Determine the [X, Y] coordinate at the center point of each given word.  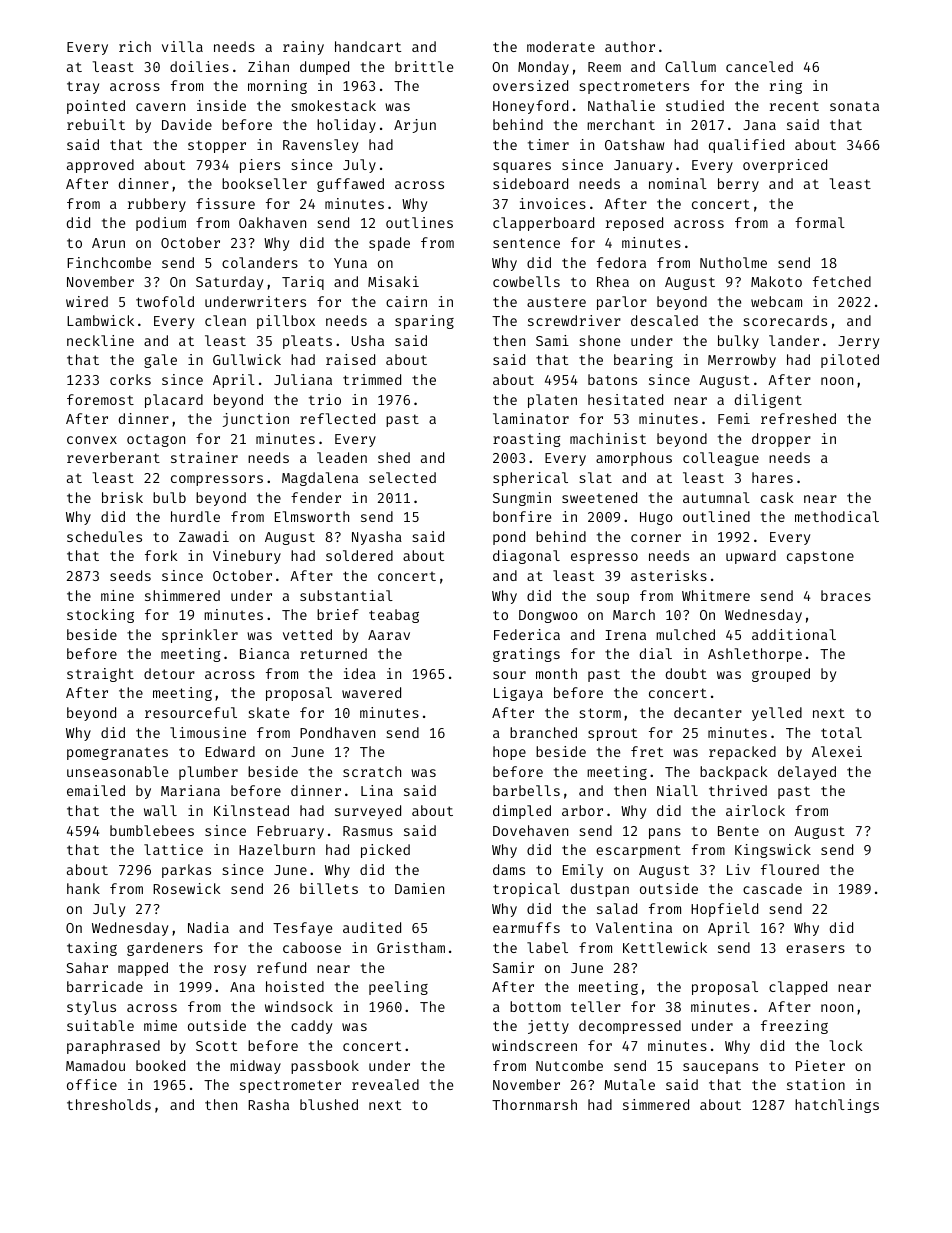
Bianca [264, 653]
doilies [199, 66]
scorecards [785, 320]
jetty [548, 1027]
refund [281, 967]
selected [402, 477]
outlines [419, 222]
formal [820, 222]
